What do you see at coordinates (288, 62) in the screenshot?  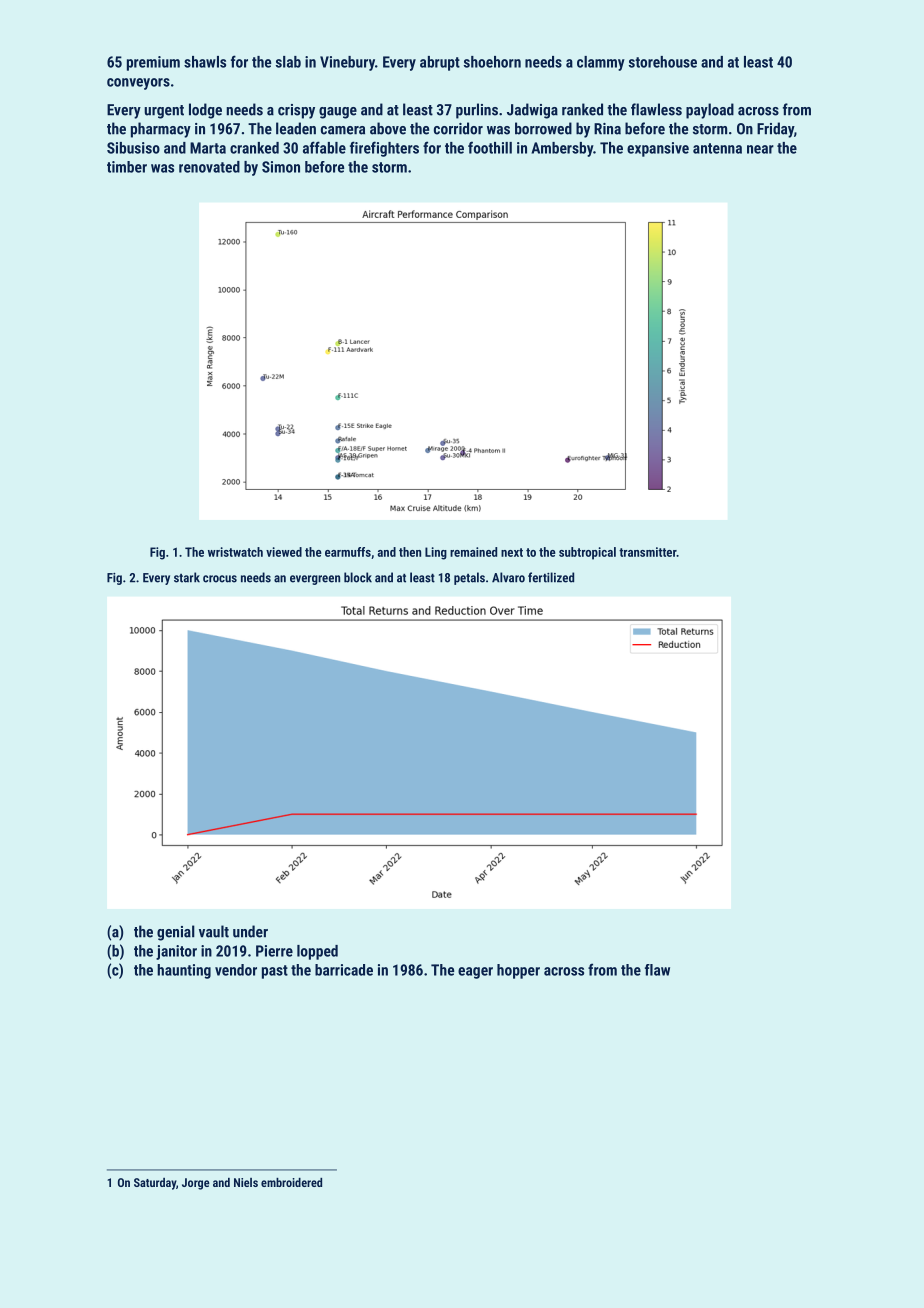 I see `slab` at bounding box center [288, 62].
